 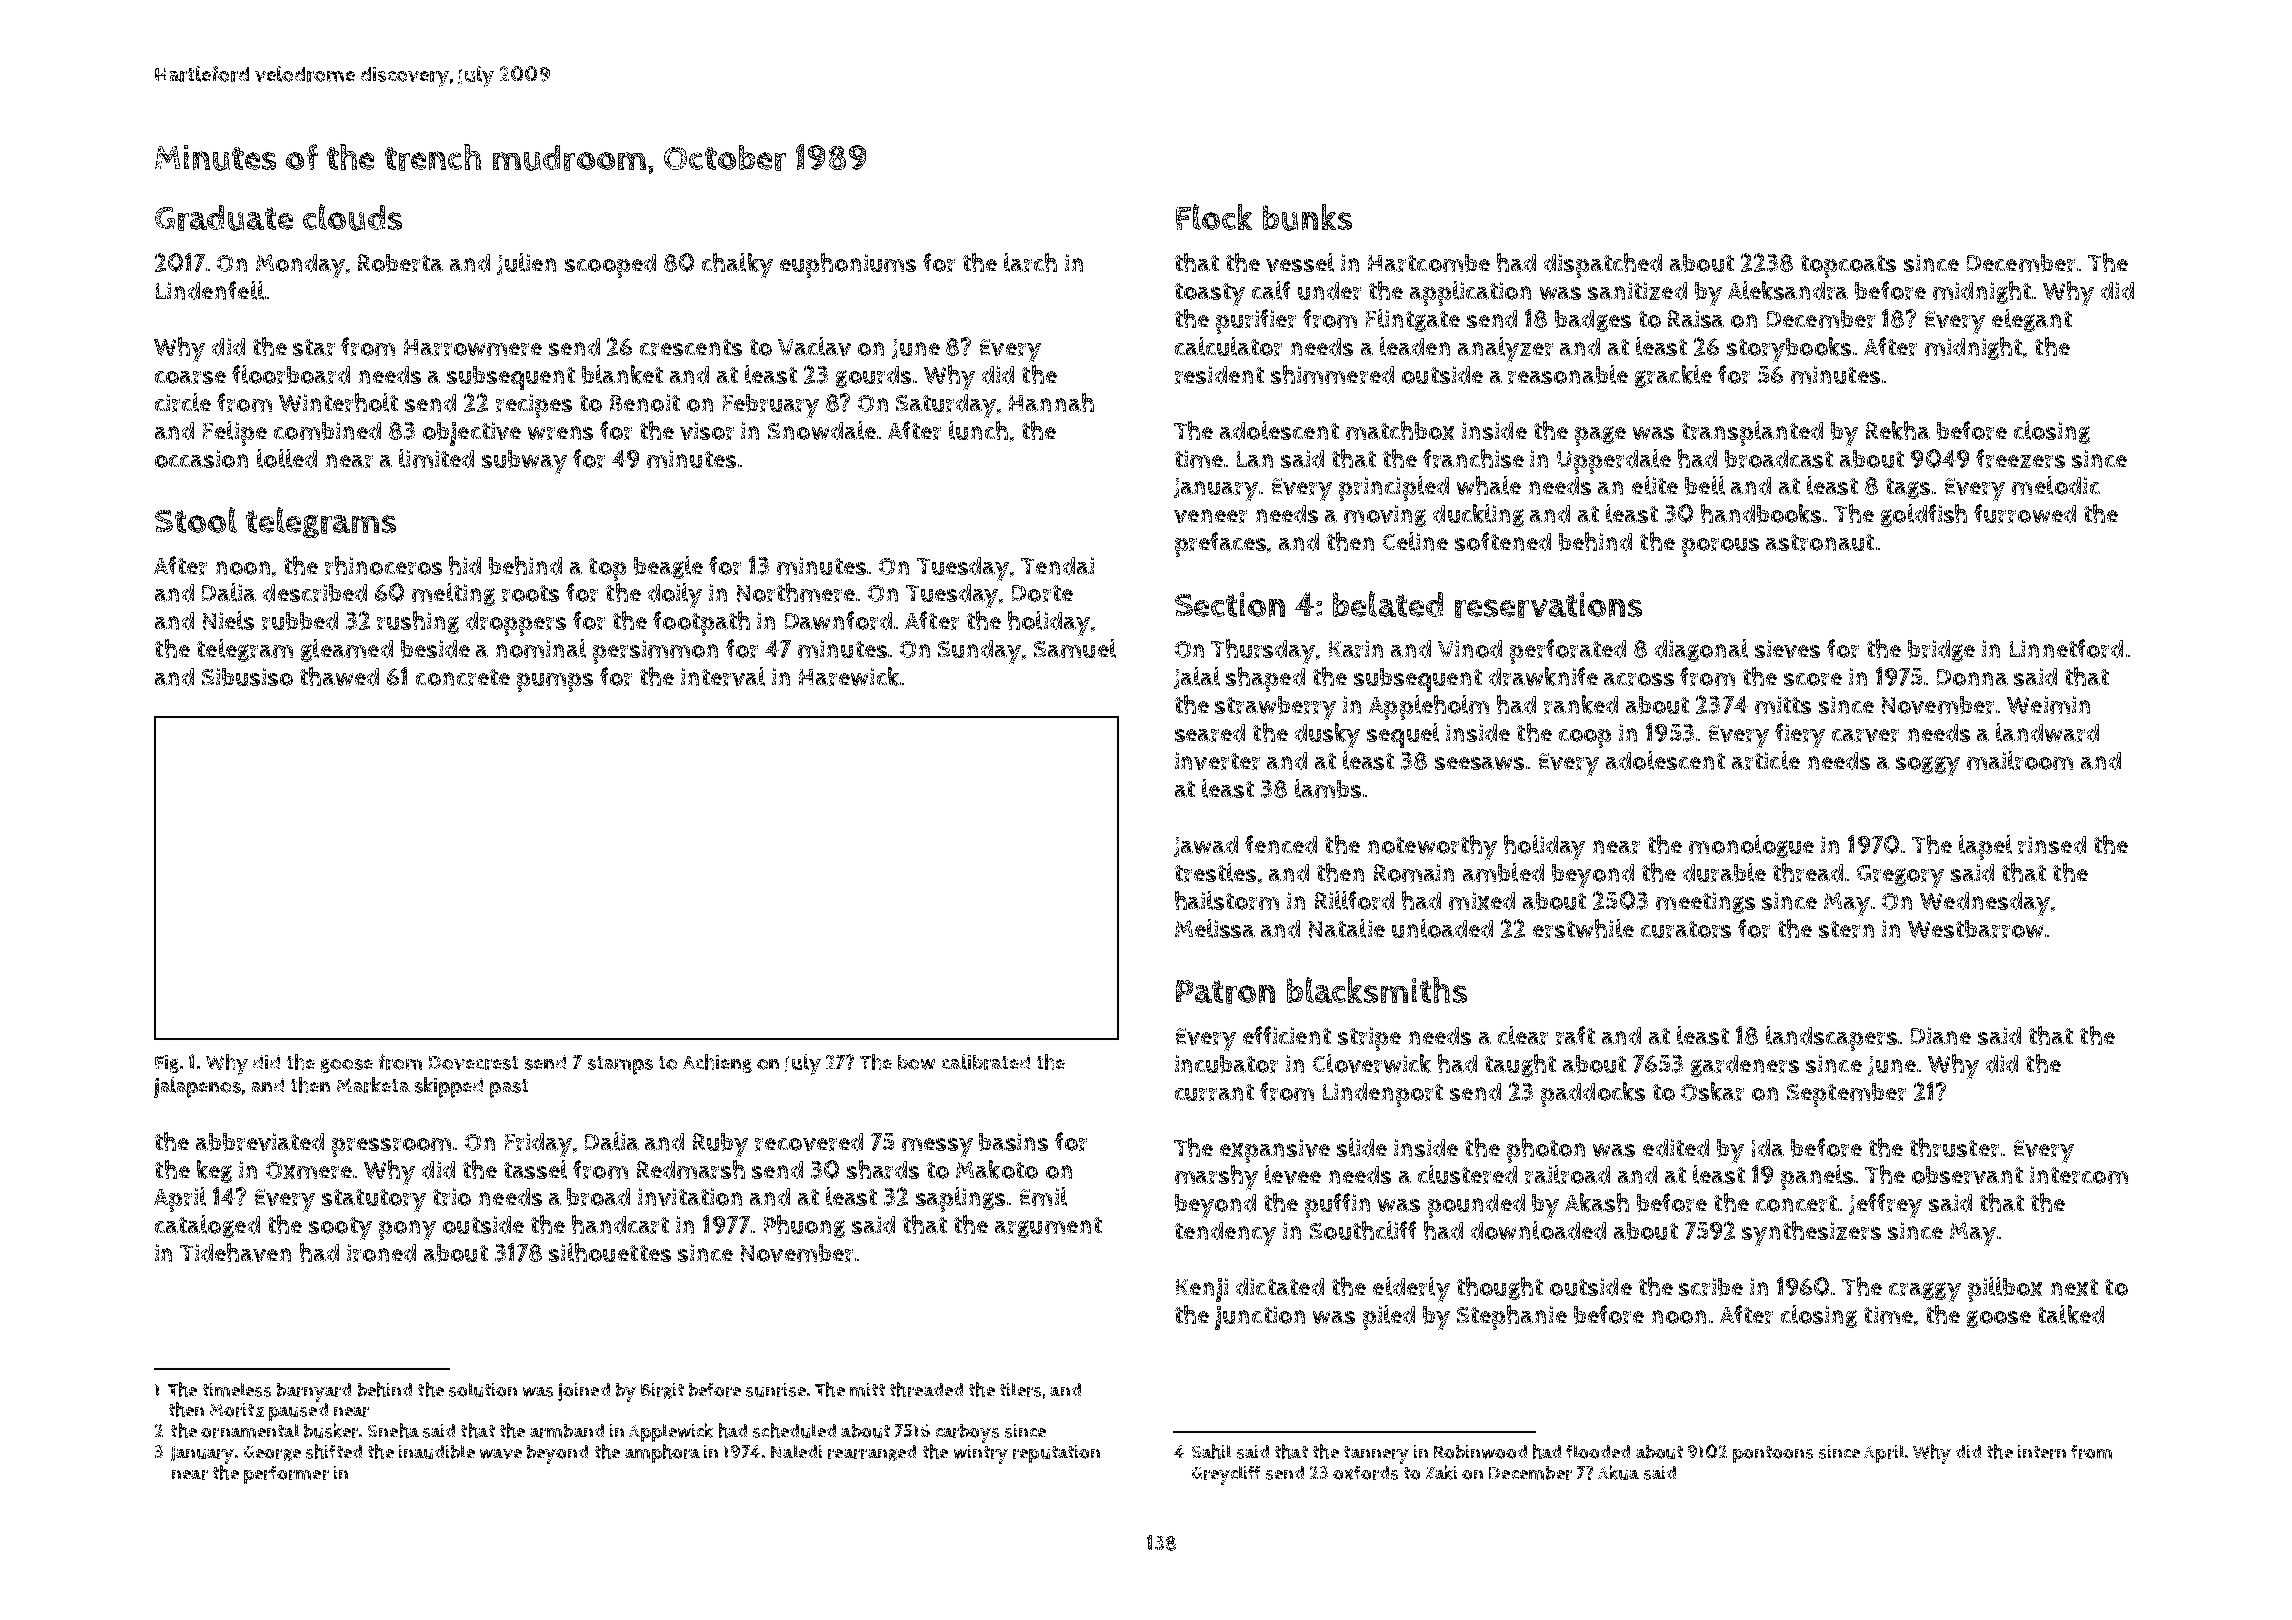 I want to click on belated, so click(x=1388, y=604).
